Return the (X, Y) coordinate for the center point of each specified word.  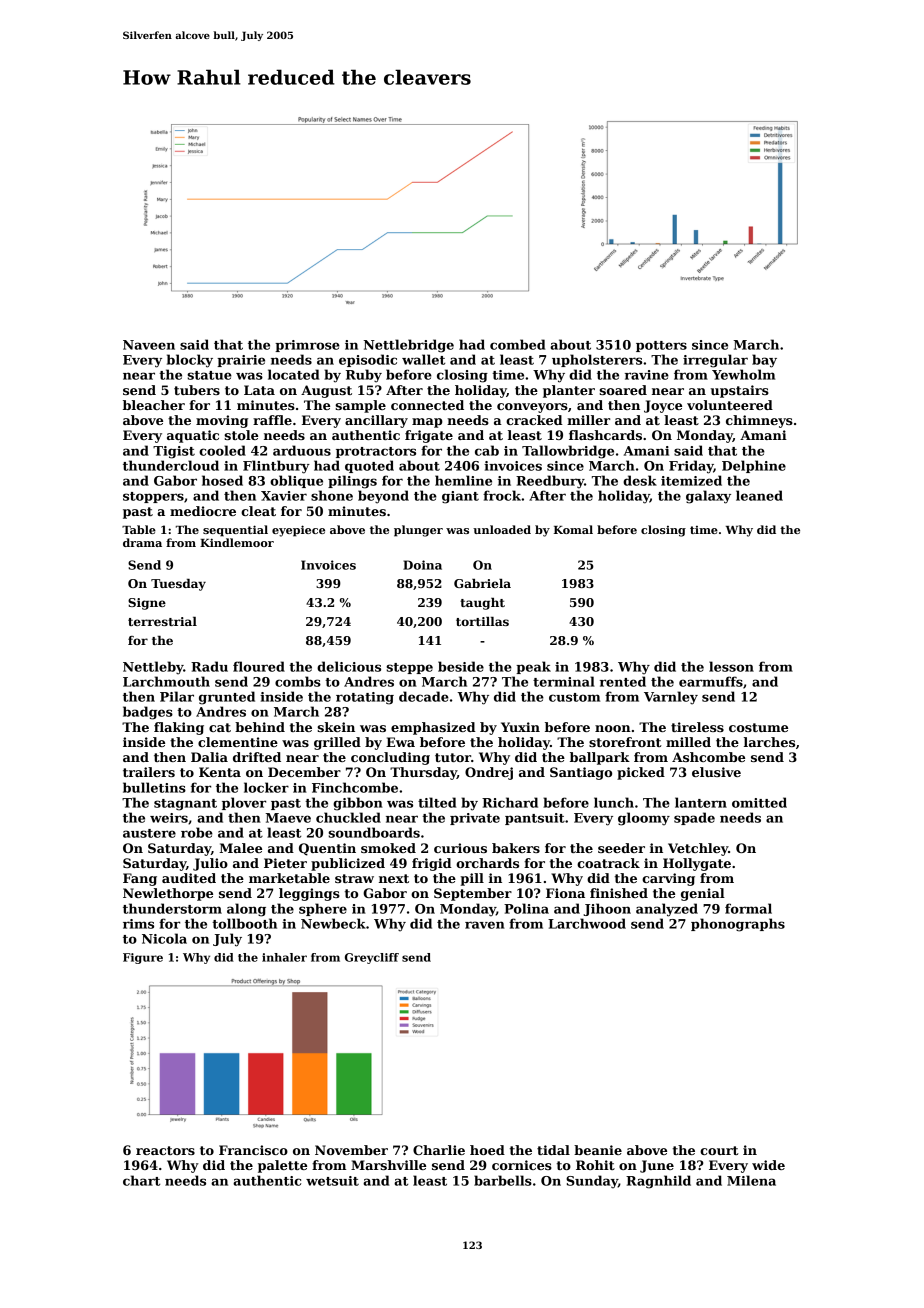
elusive (716, 772)
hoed (487, 1150)
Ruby (364, 376)
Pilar (177, 696)
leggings (309, 894)
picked (641, 773)
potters (661, 346)
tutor (453, 757)
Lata (259, 390)
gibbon (358, 804)
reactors (165, 1150)
